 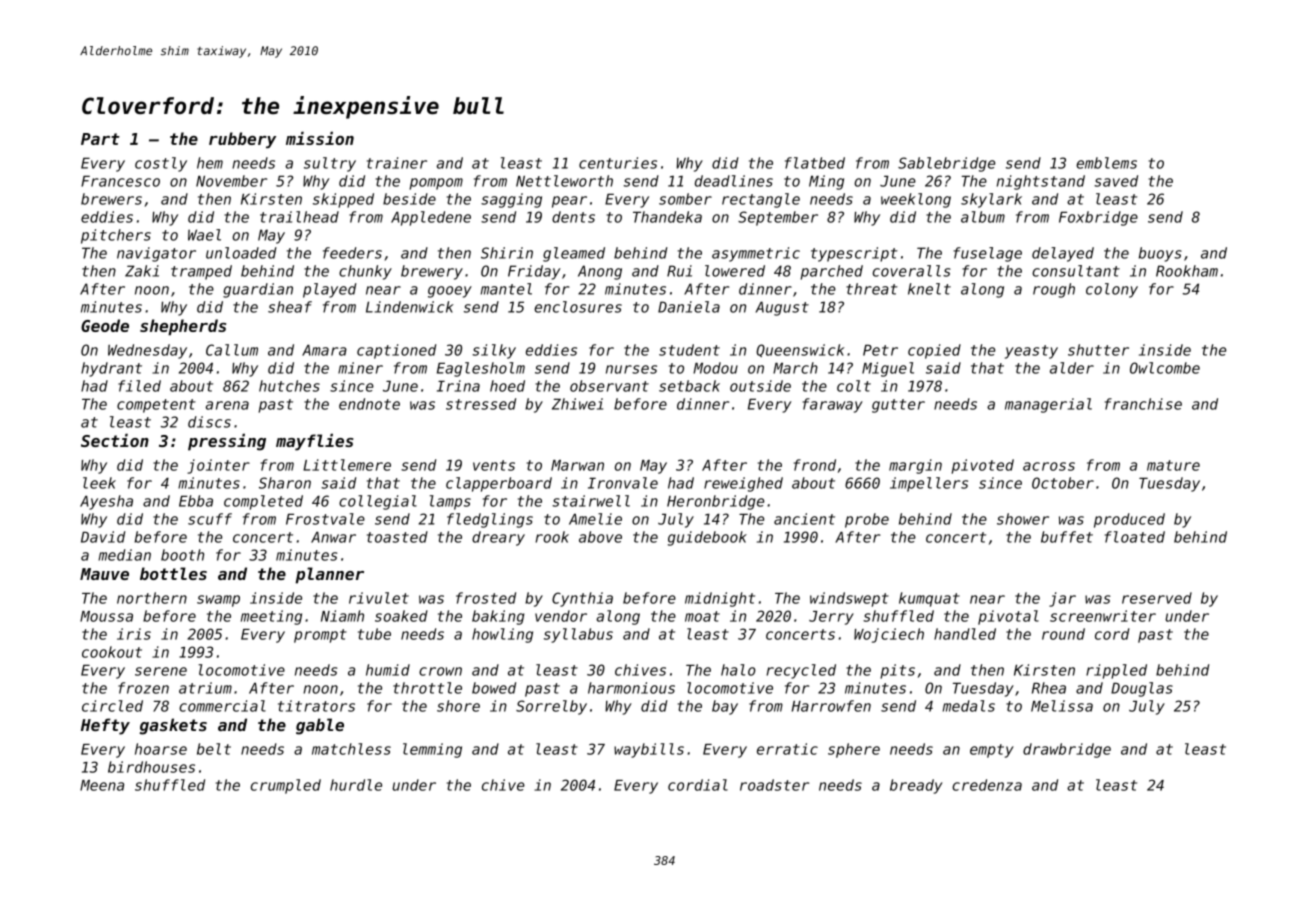 What do you see at coordinates (983, 466) in the screenshot?
I see `pivoted` at bounding box center [983, 466].
